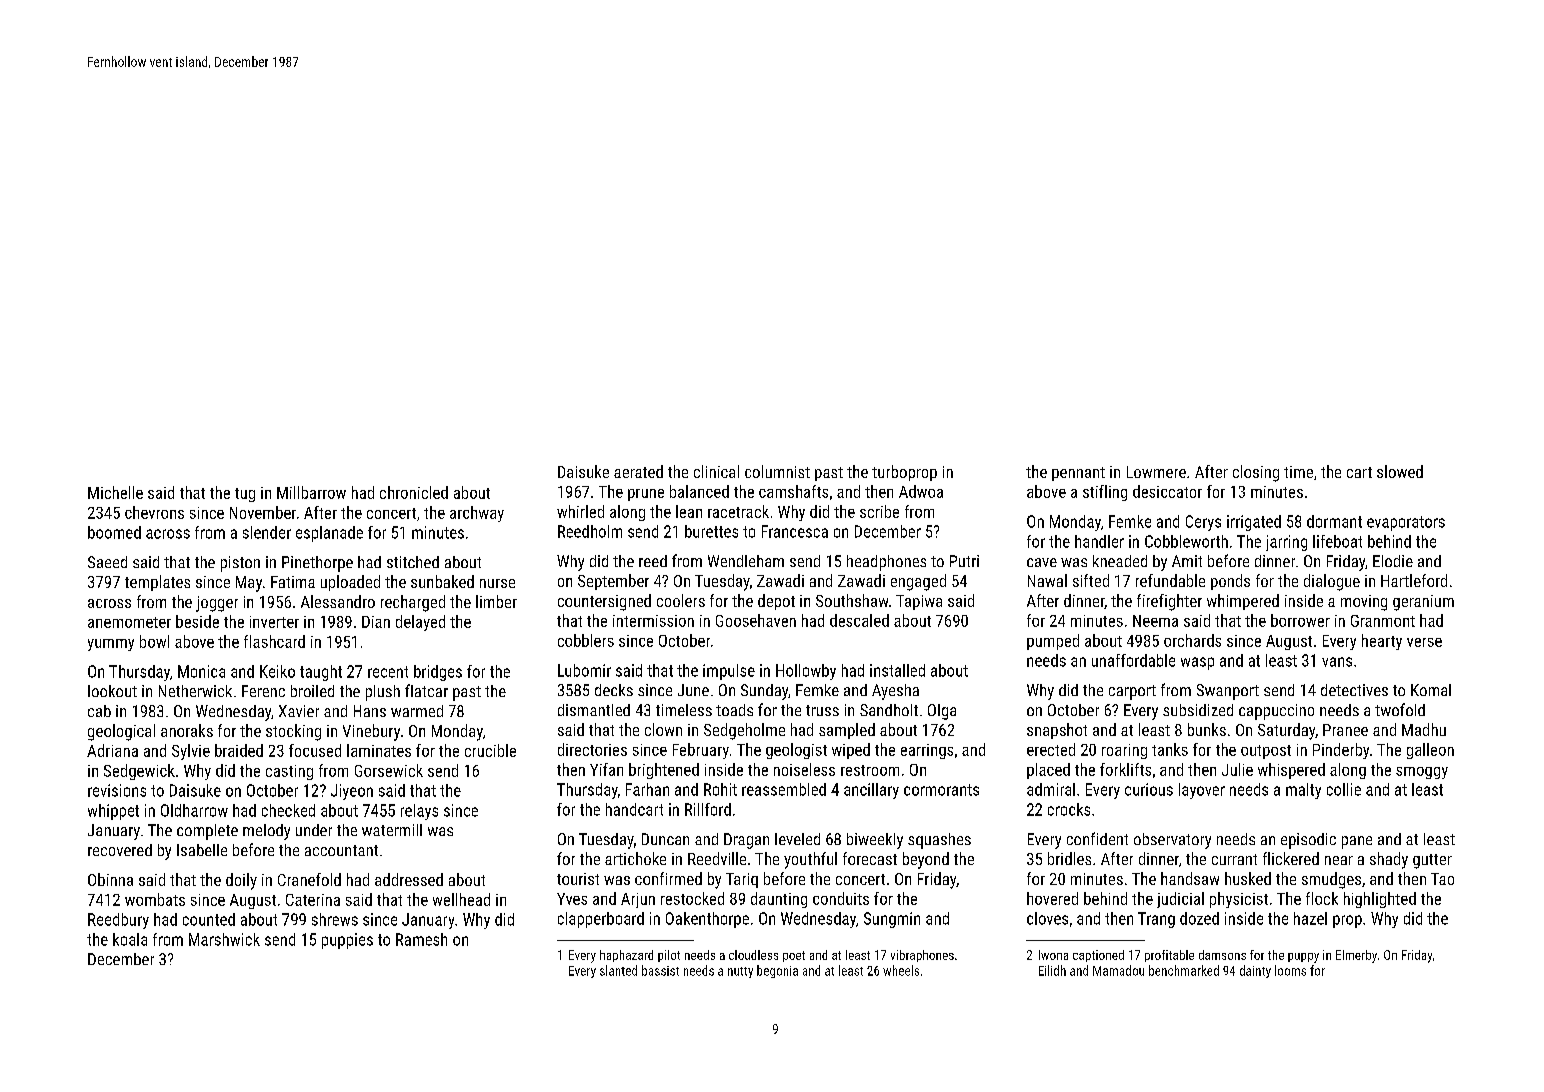 This document has width=1544, height=1092. I want to click on Rillford, so click(708, 809).
